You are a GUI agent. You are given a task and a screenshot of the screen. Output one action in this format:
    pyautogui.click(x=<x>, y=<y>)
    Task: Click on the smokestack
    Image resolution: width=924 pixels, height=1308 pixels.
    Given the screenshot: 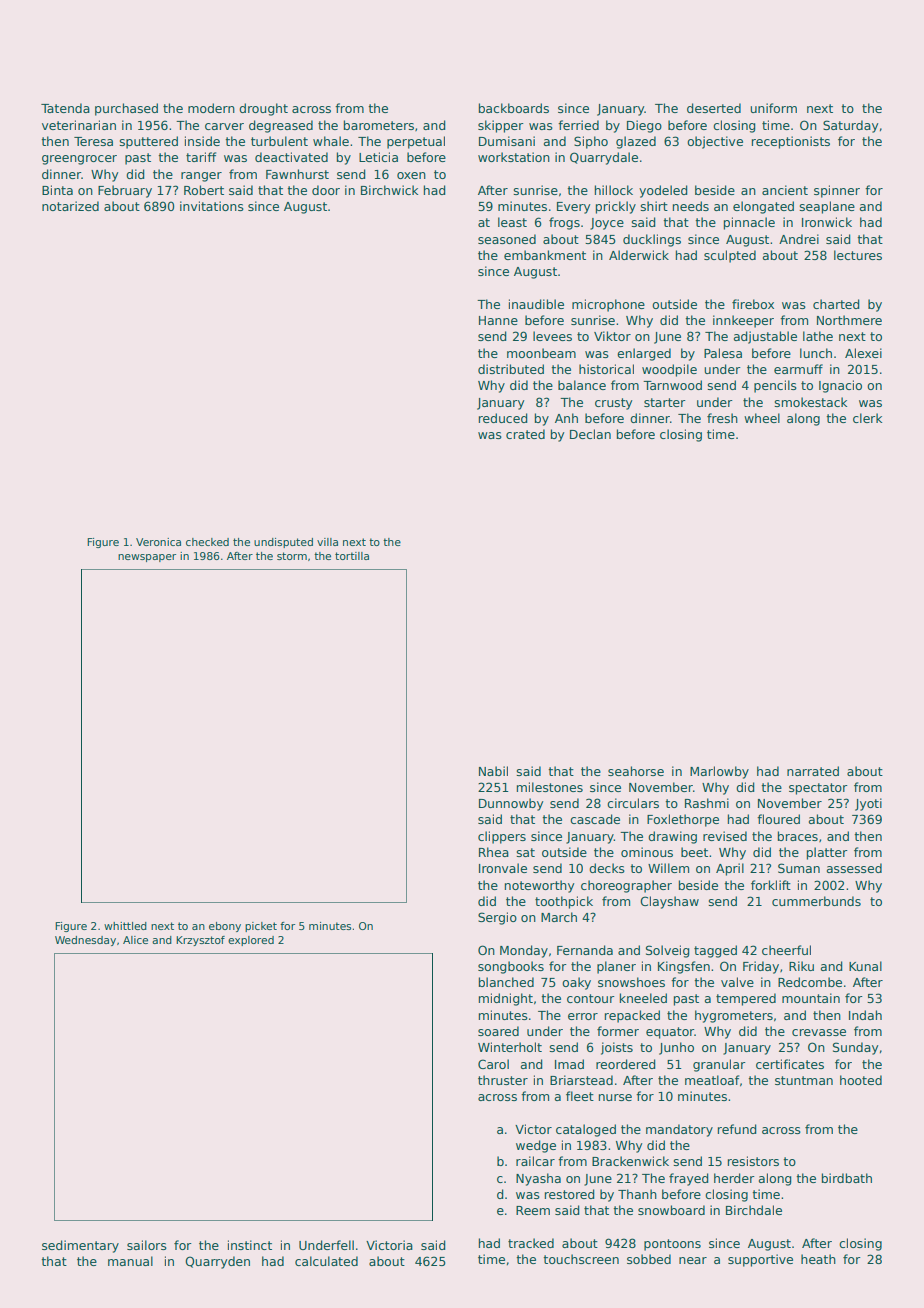 What is the action you would take?
    pyautogui.click(x=811, y=402)
